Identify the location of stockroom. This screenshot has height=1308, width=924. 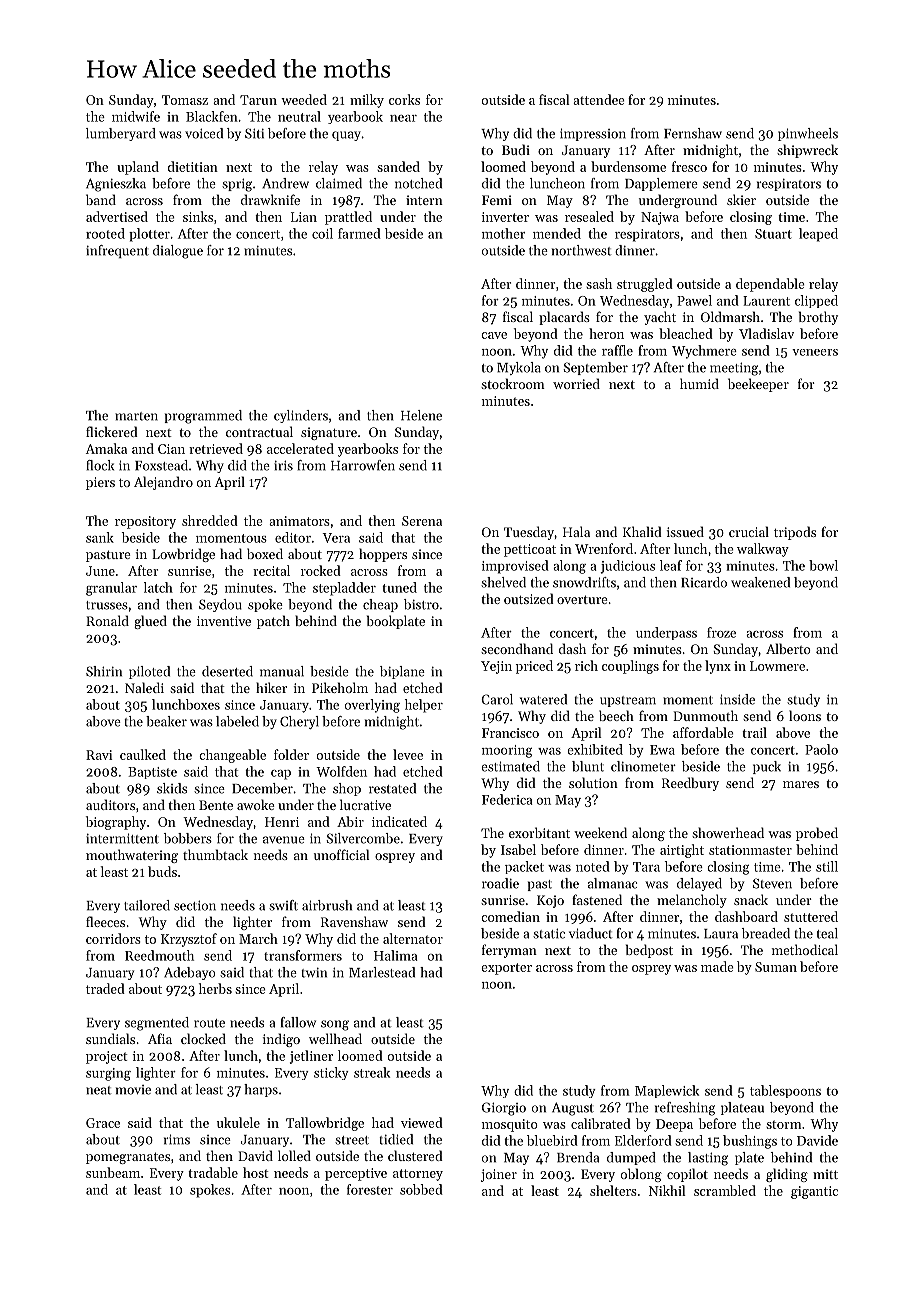
(513, 383).
